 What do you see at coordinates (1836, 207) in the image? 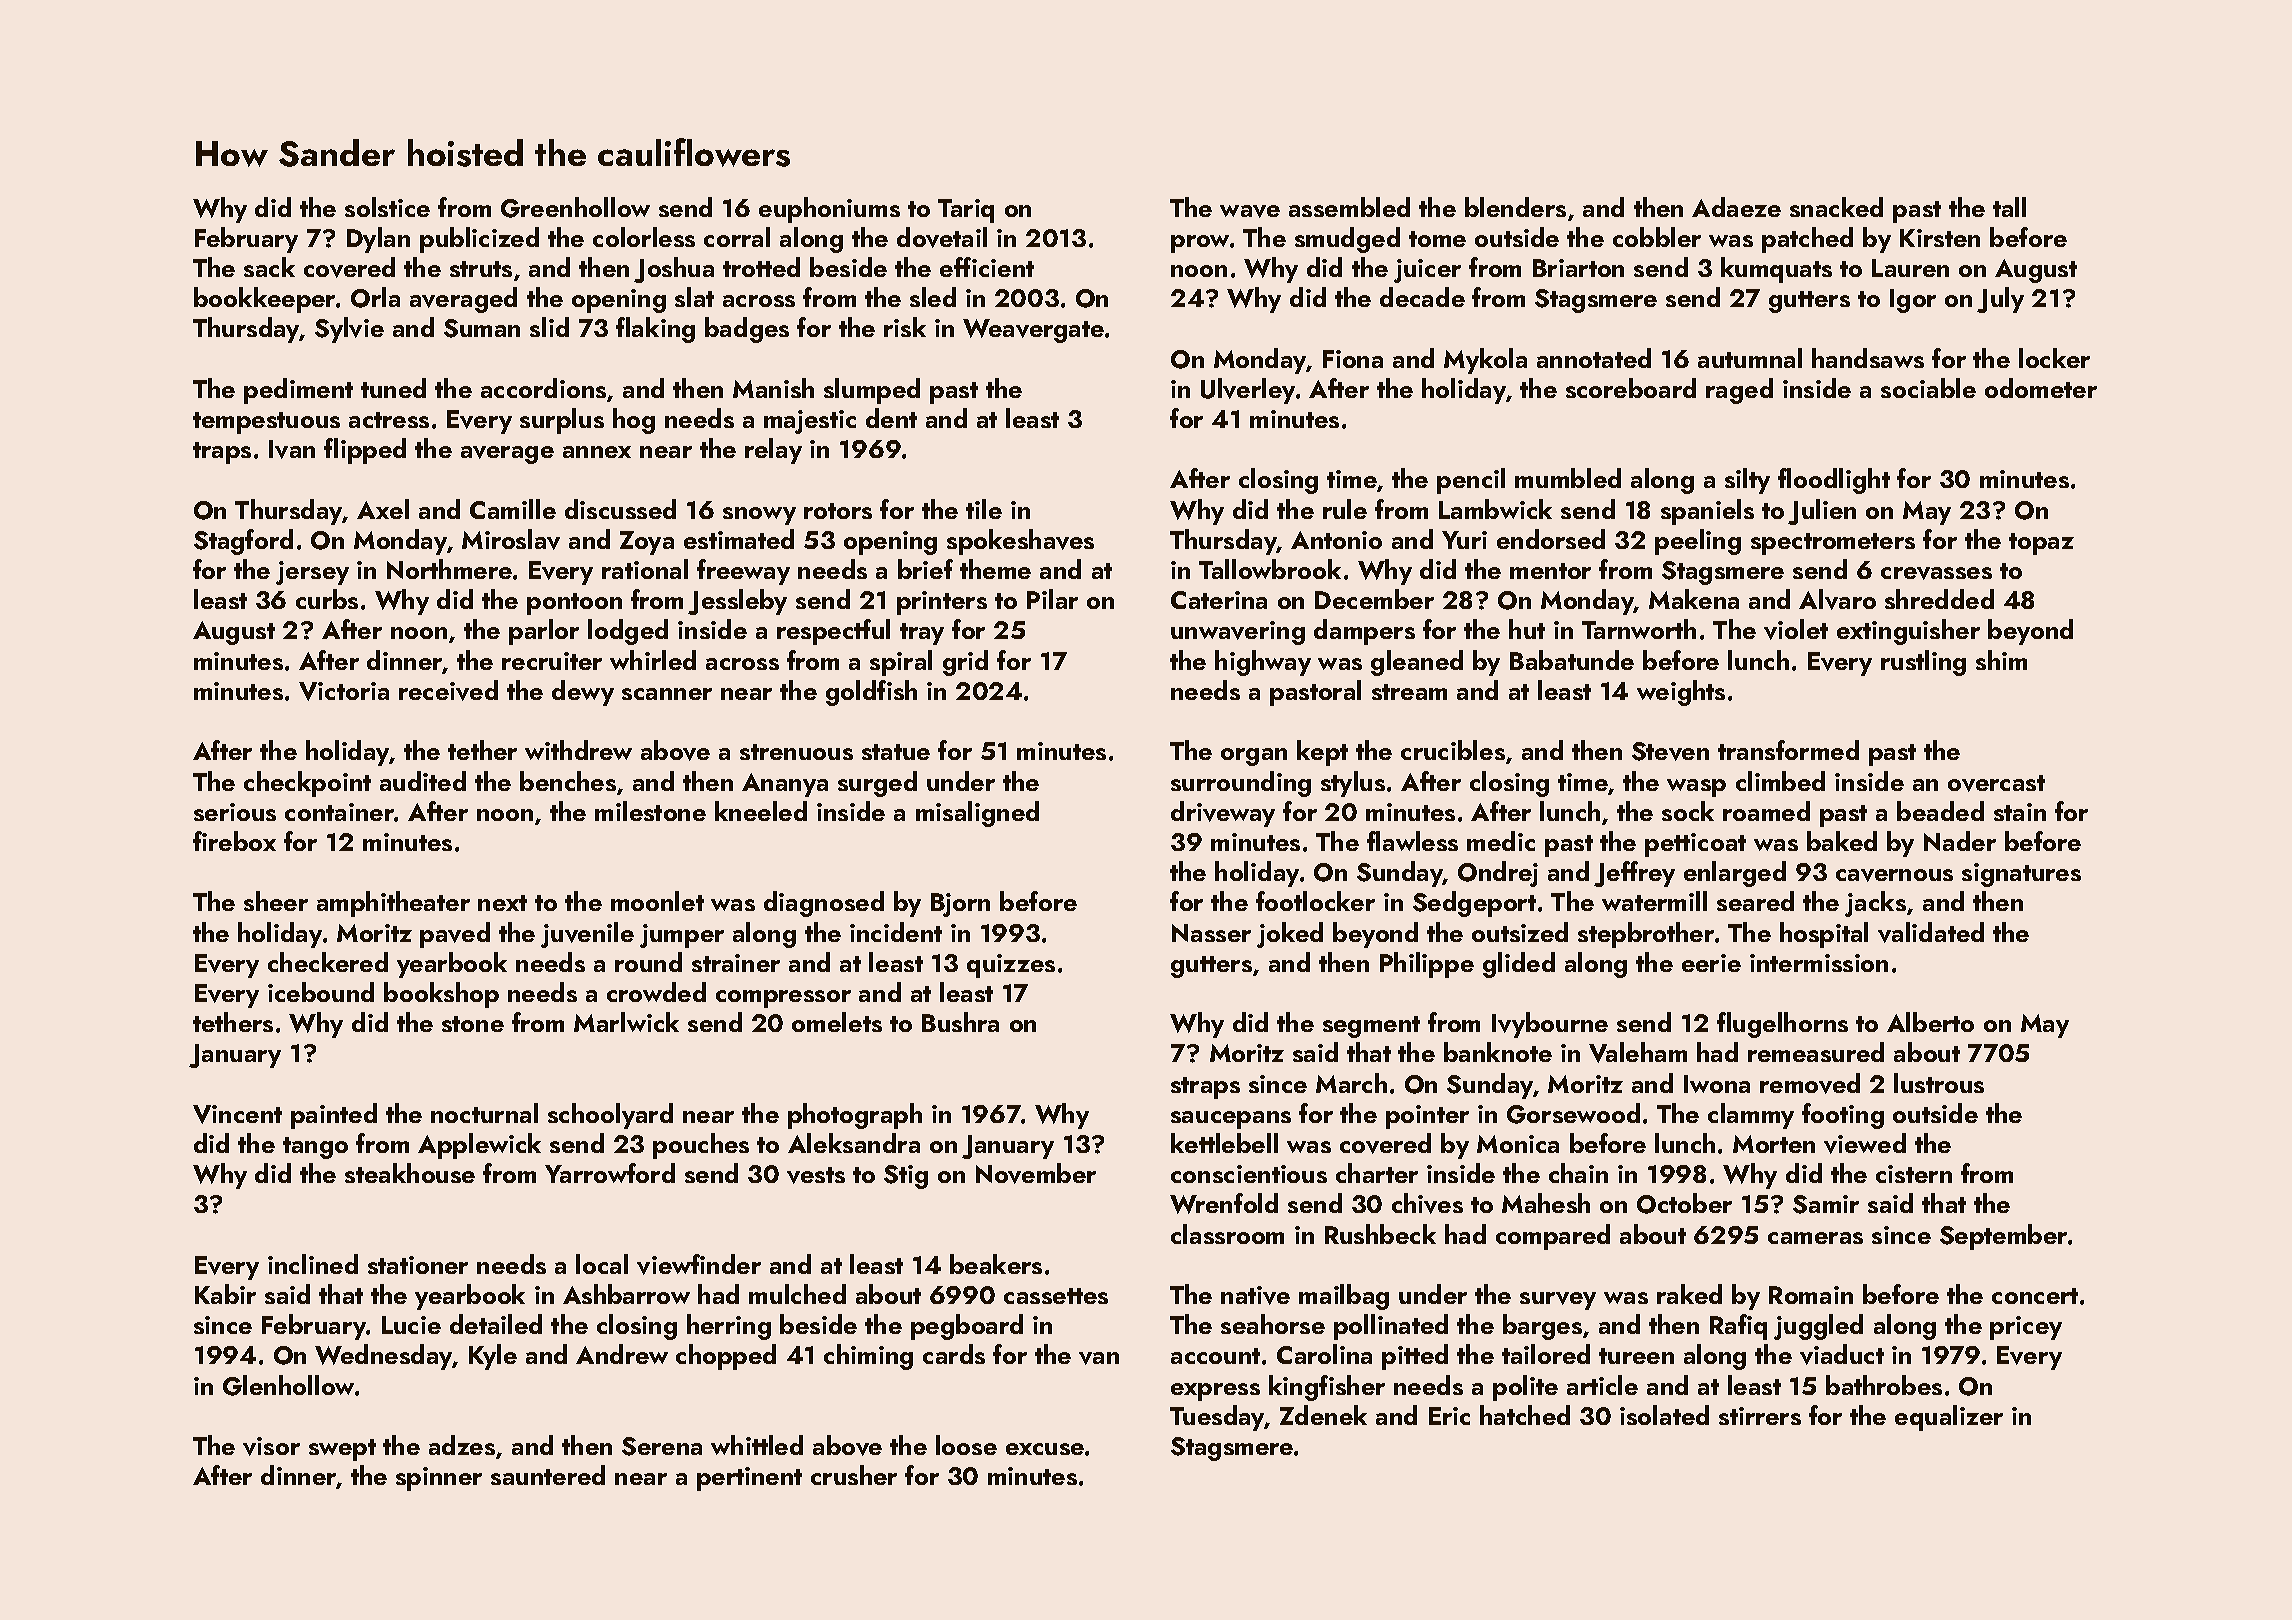
I see `snacked` at bounding box center [1836, 207].
